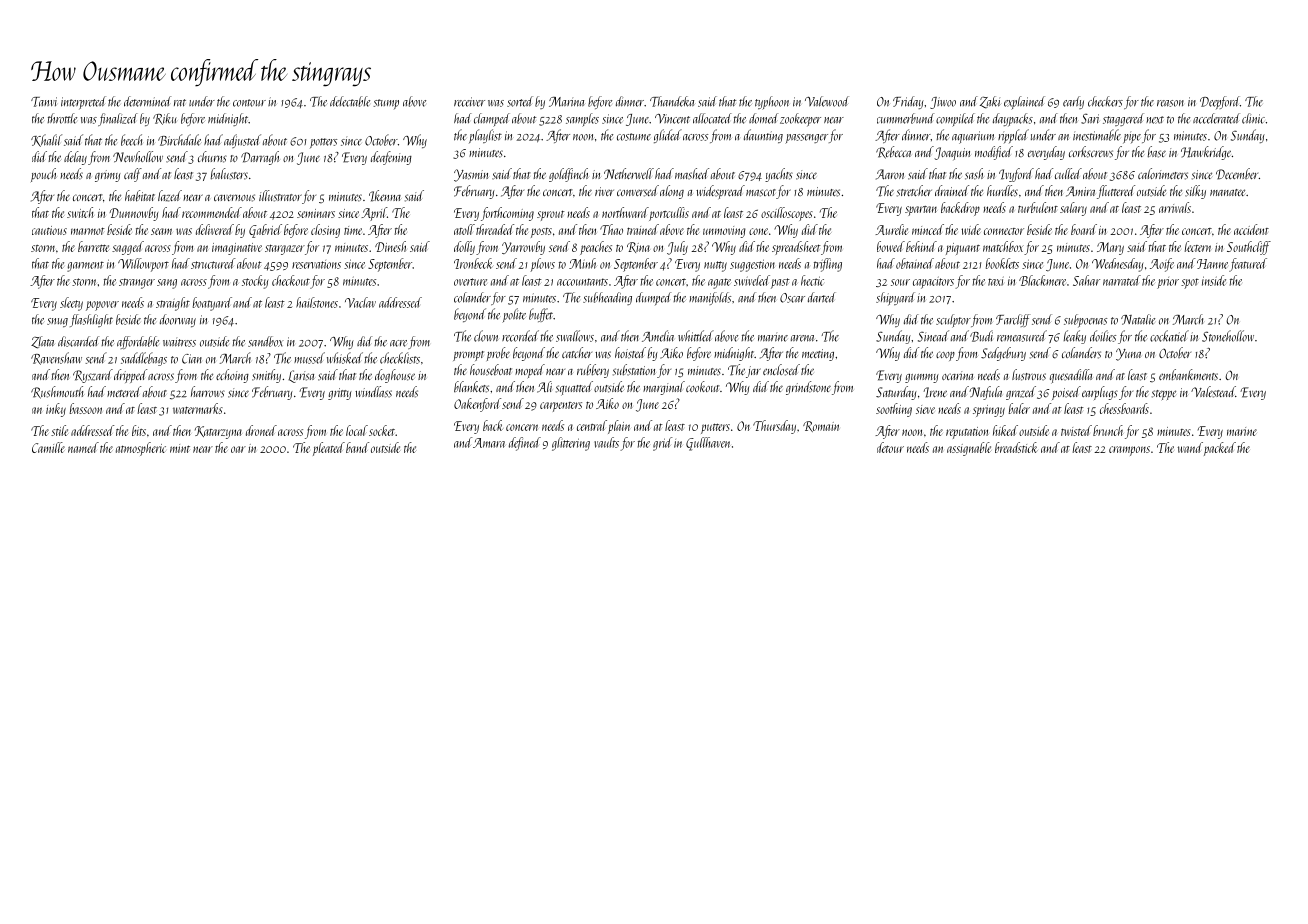 Image resolution: width=1308 pixels, height=924 pixels. I want to click on baler, so click(1019, 408).
